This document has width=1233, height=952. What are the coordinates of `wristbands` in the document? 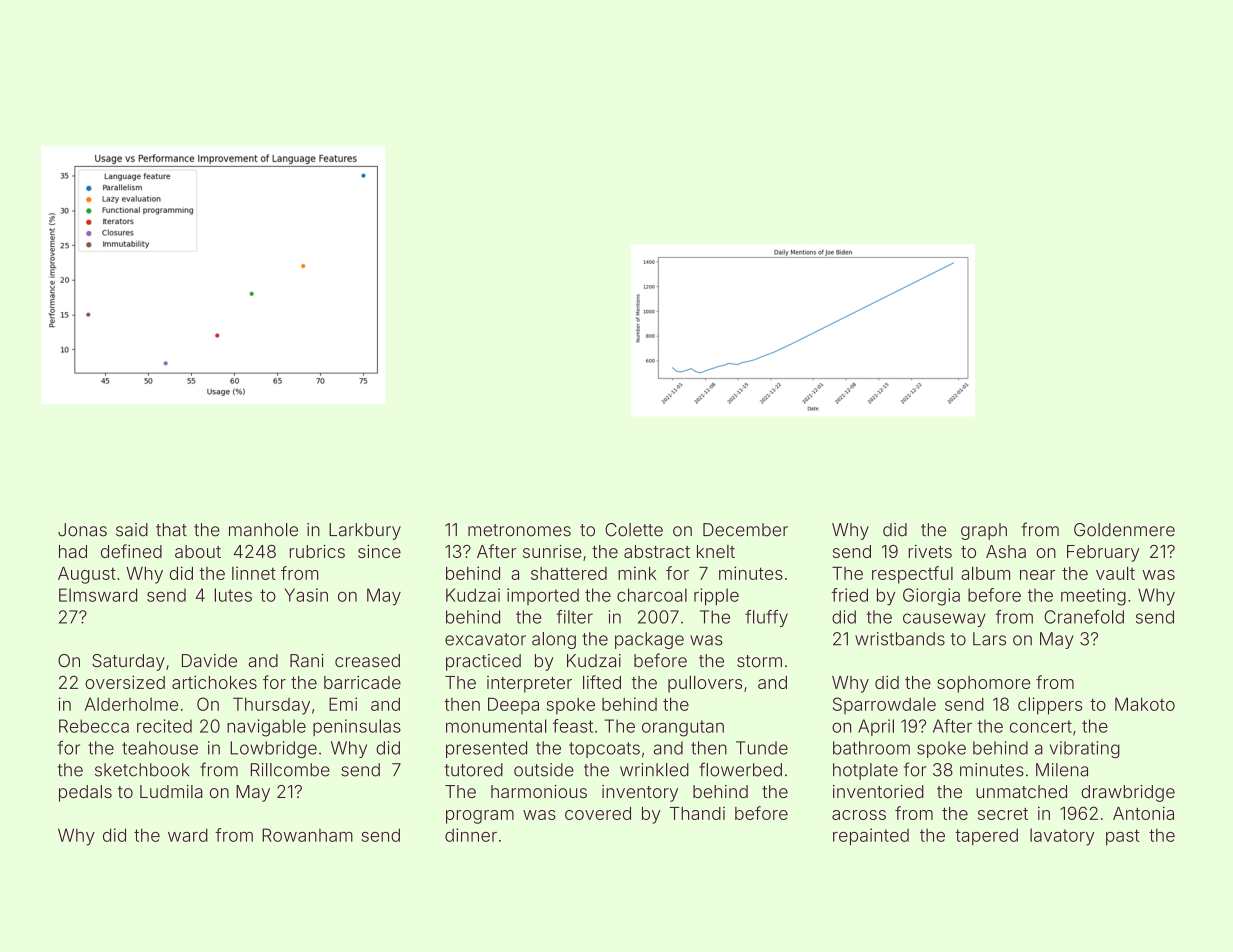 It's located at (900, 639).
